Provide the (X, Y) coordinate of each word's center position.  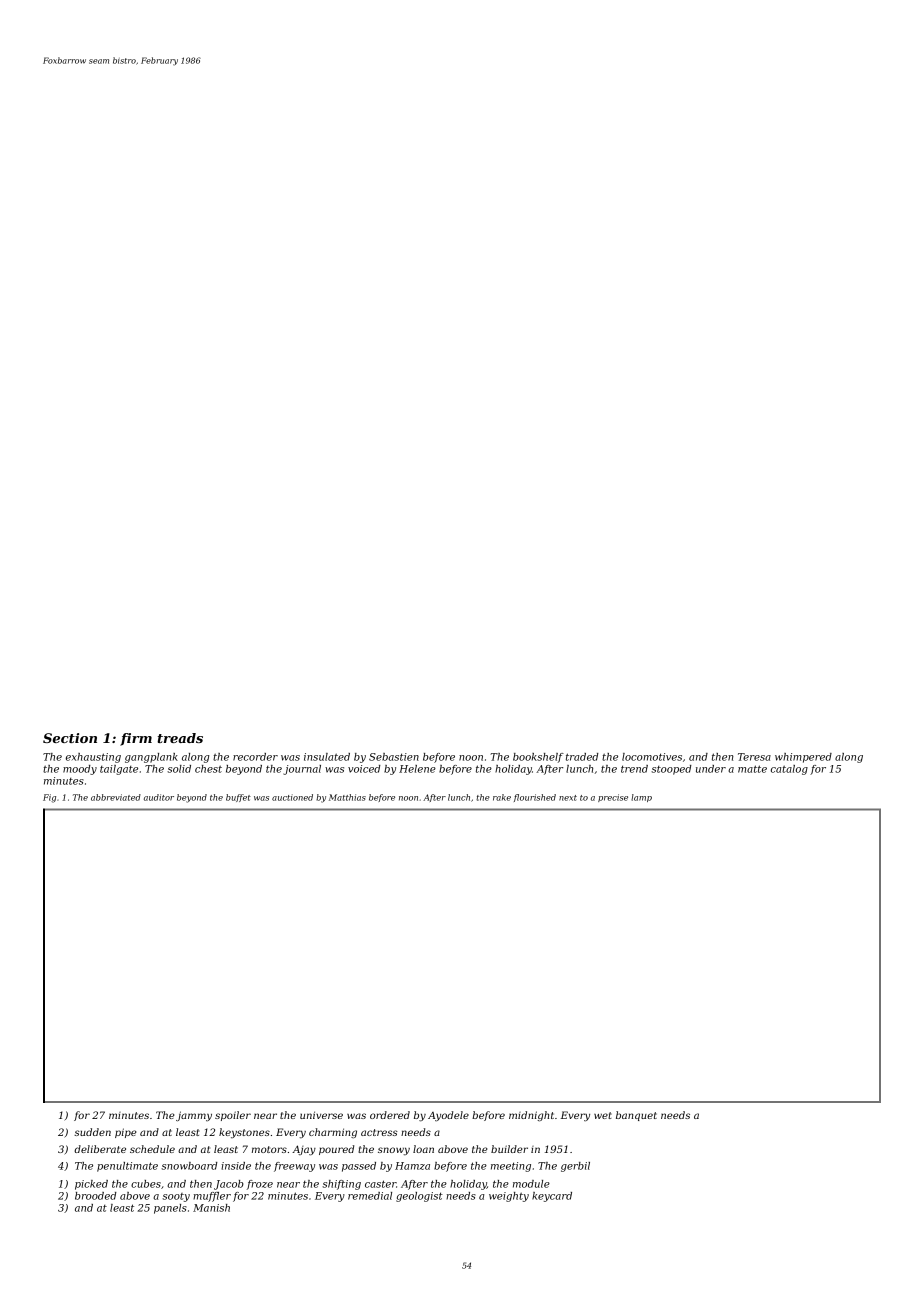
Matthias (347, 797)
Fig (49, 798)
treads (180, 738)
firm (136, 739)
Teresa (754, 757)
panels (170, 1209)
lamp (641, 798)
